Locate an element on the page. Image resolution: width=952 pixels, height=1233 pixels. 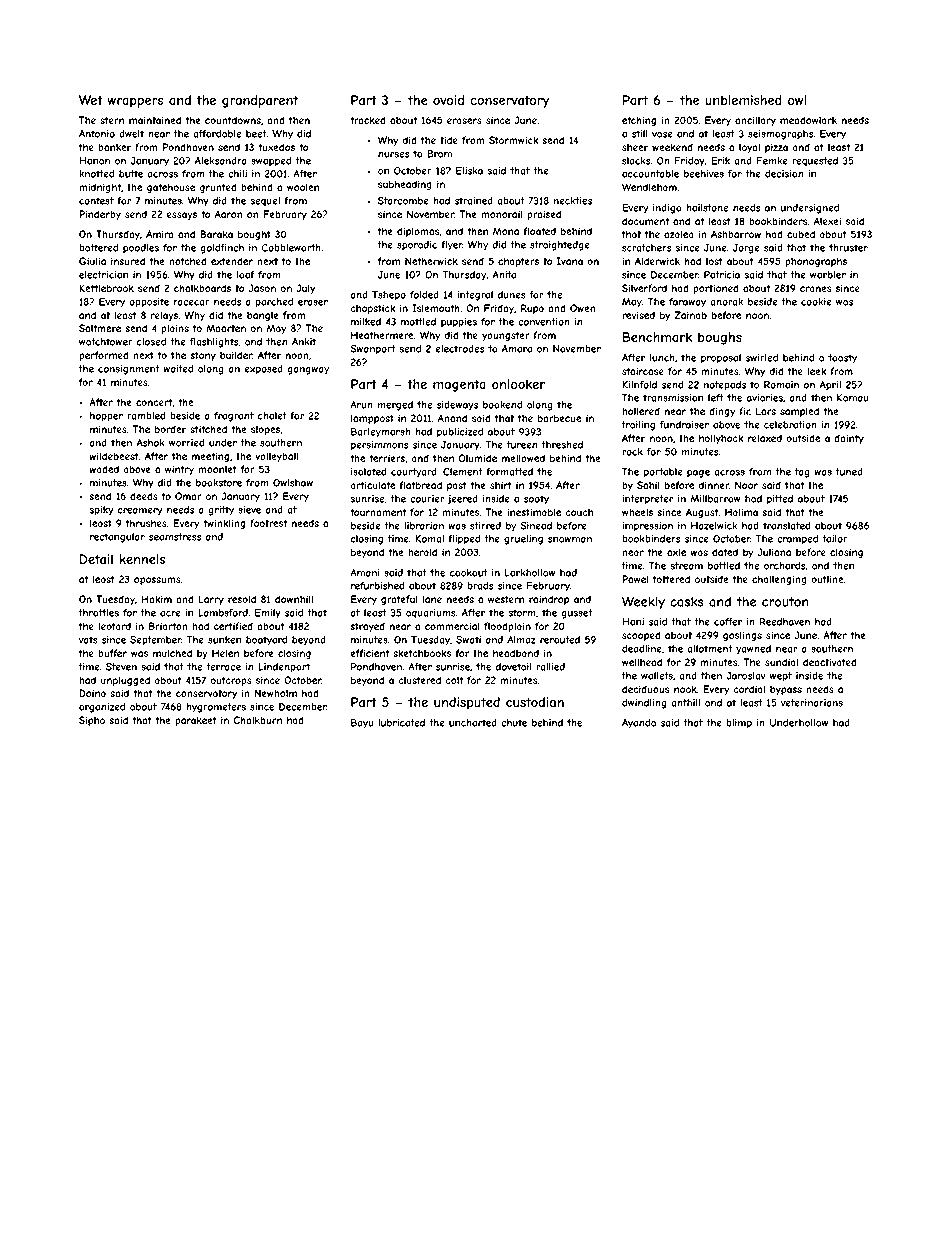
persimmons is located at coordinates (379, 446).
